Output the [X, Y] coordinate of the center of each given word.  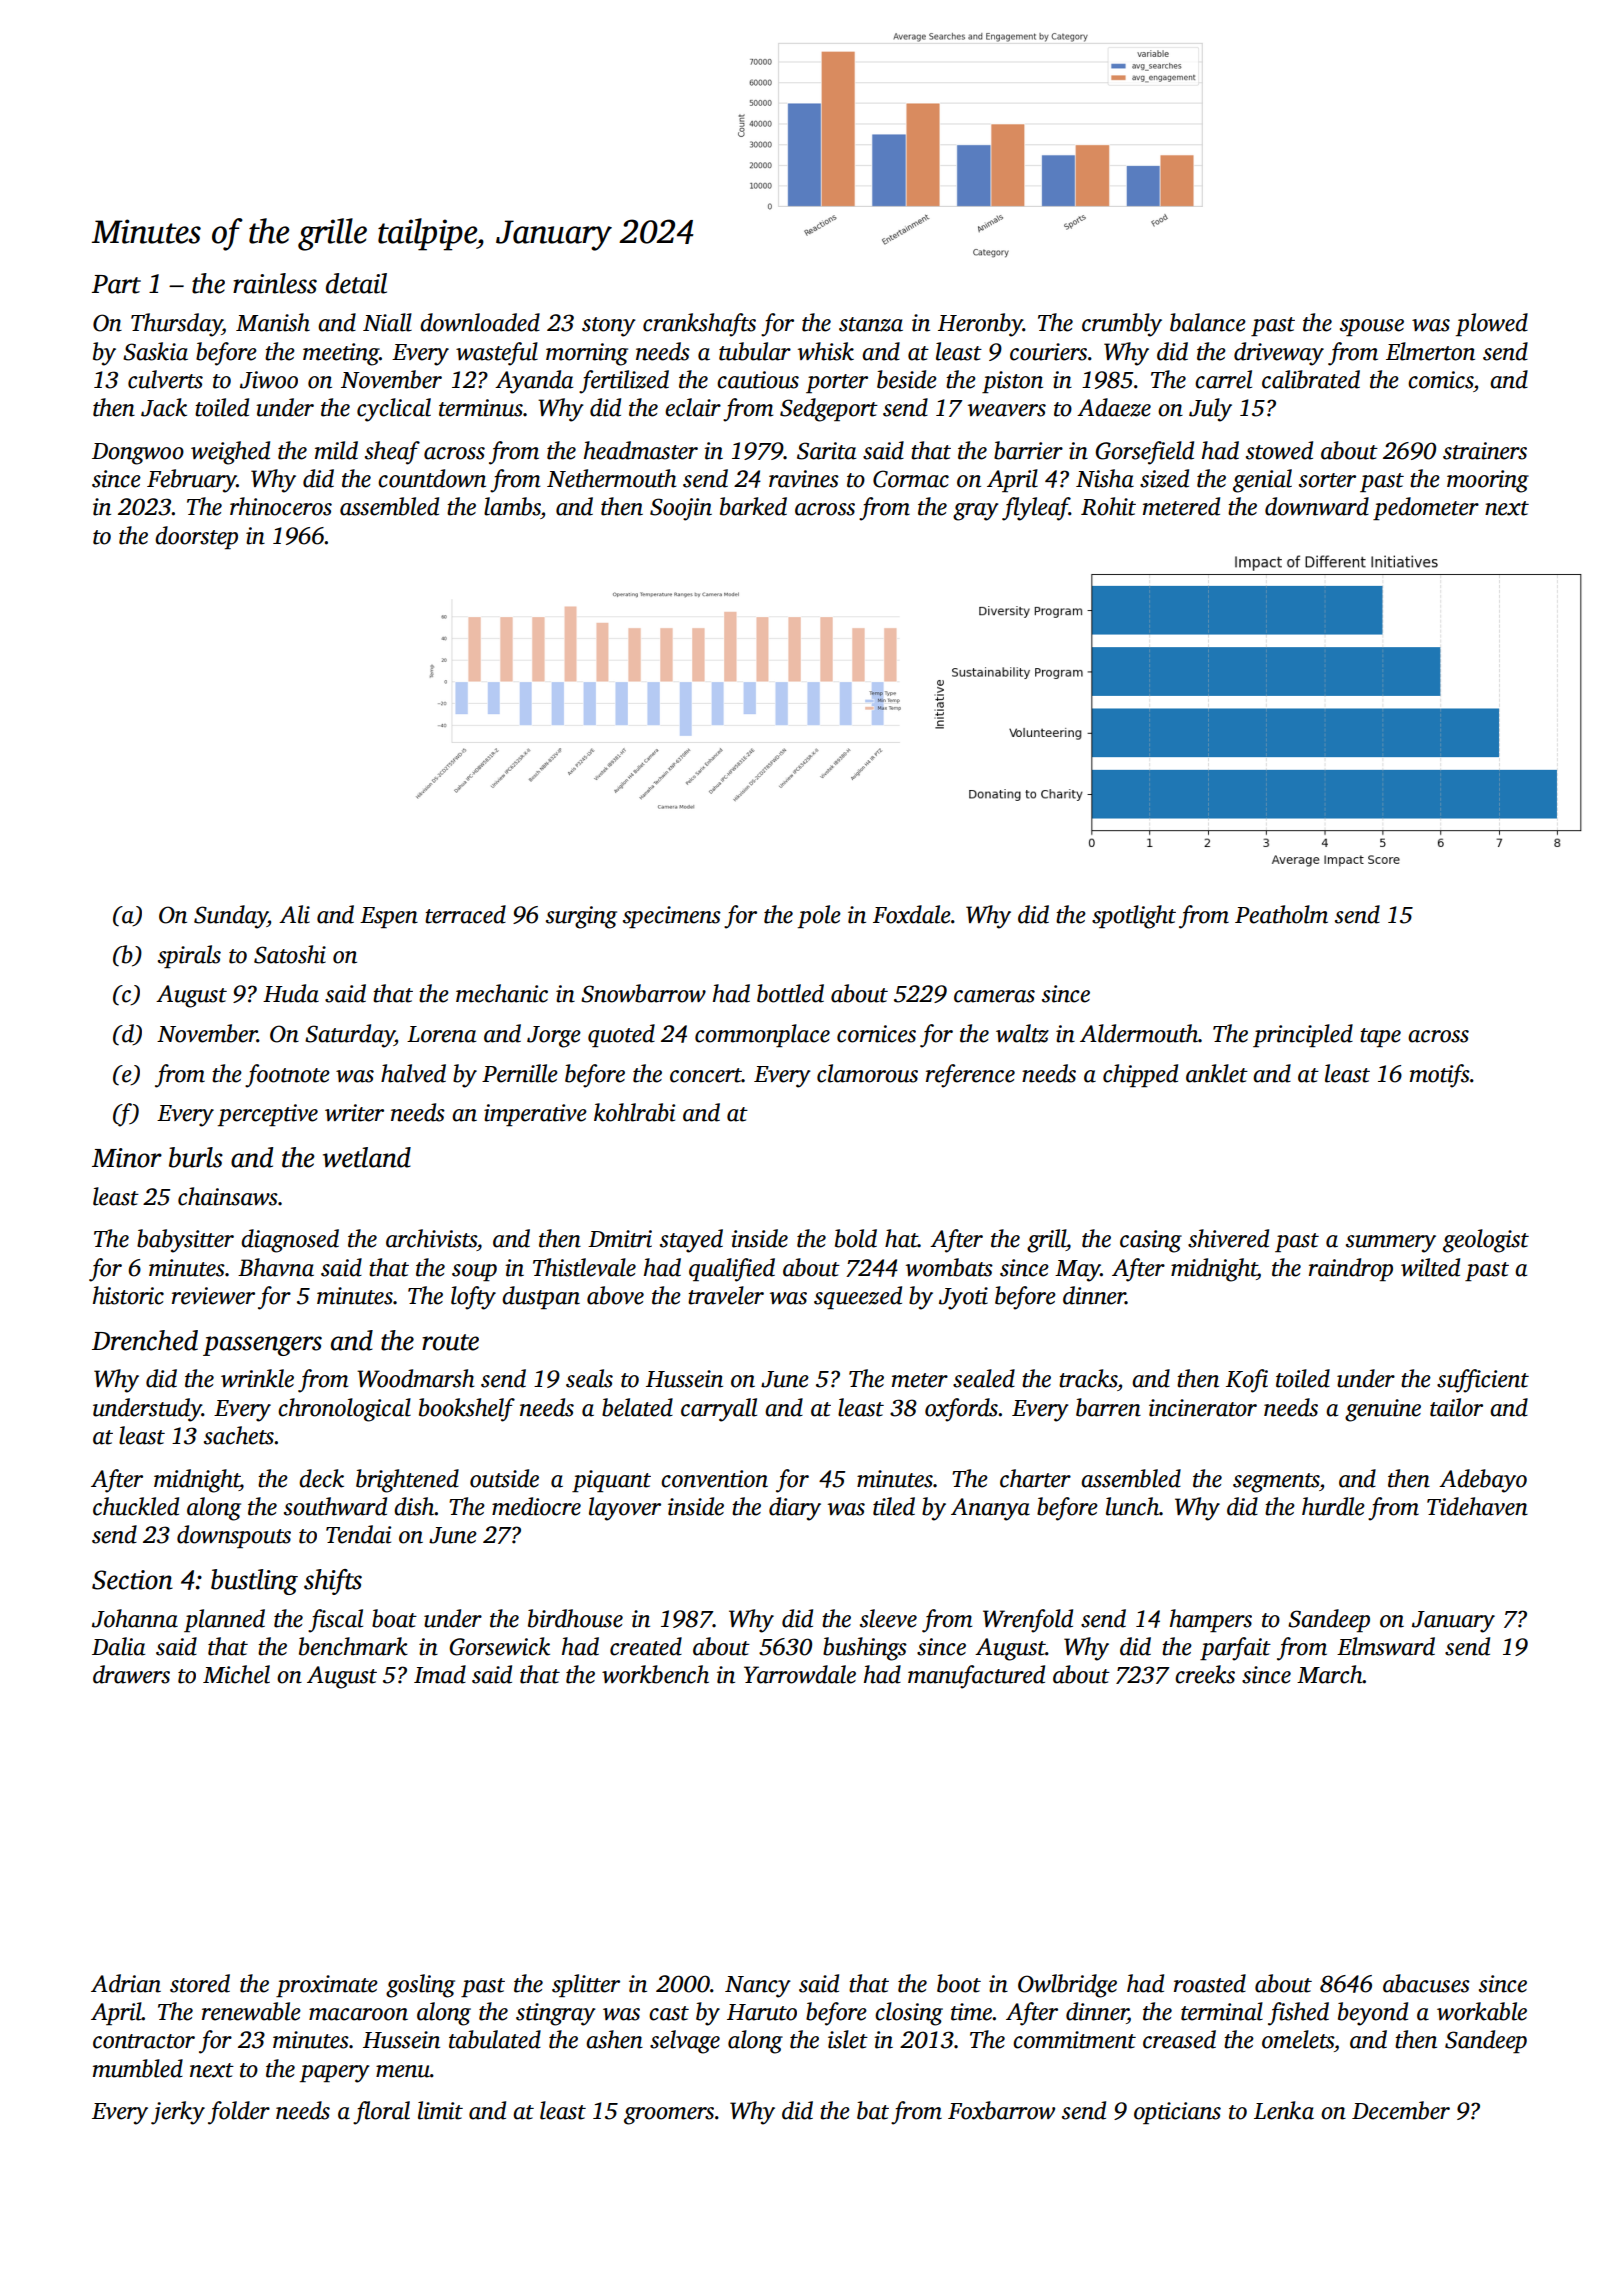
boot [959, 1983]
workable [1482, 2011]
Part [116, 284]
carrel [1223, 379]
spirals [189, 956]
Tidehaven [1477, 1506]
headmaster [641, 450]
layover [625, 1509]
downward [1317, 506]
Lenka [1284, 2110]
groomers [669, 2116]
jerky [178, 2113]
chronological [344, 1410]
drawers [131, 1674]
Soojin [681, 509]
